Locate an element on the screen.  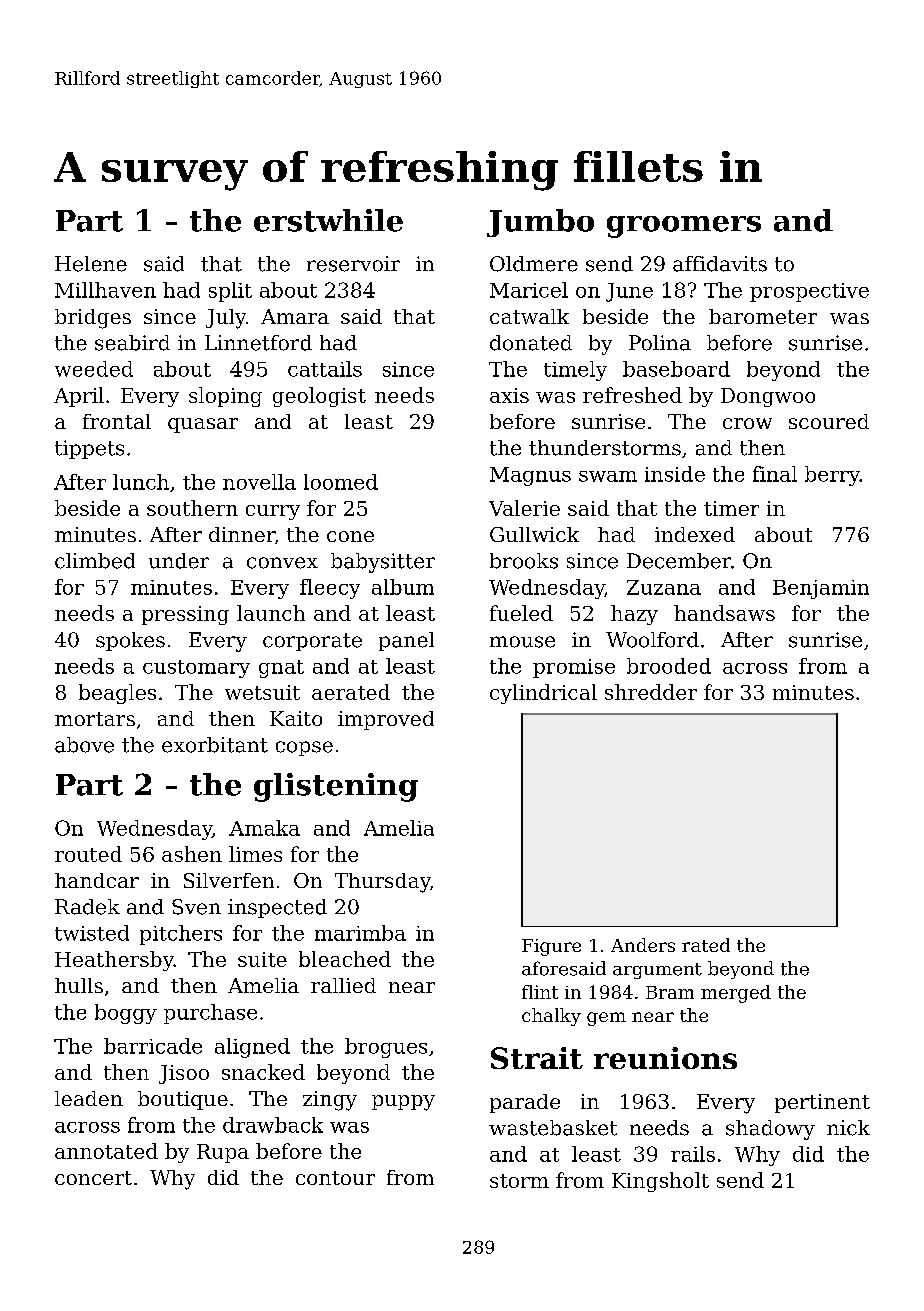
June is located at coordinates (629, 292).
